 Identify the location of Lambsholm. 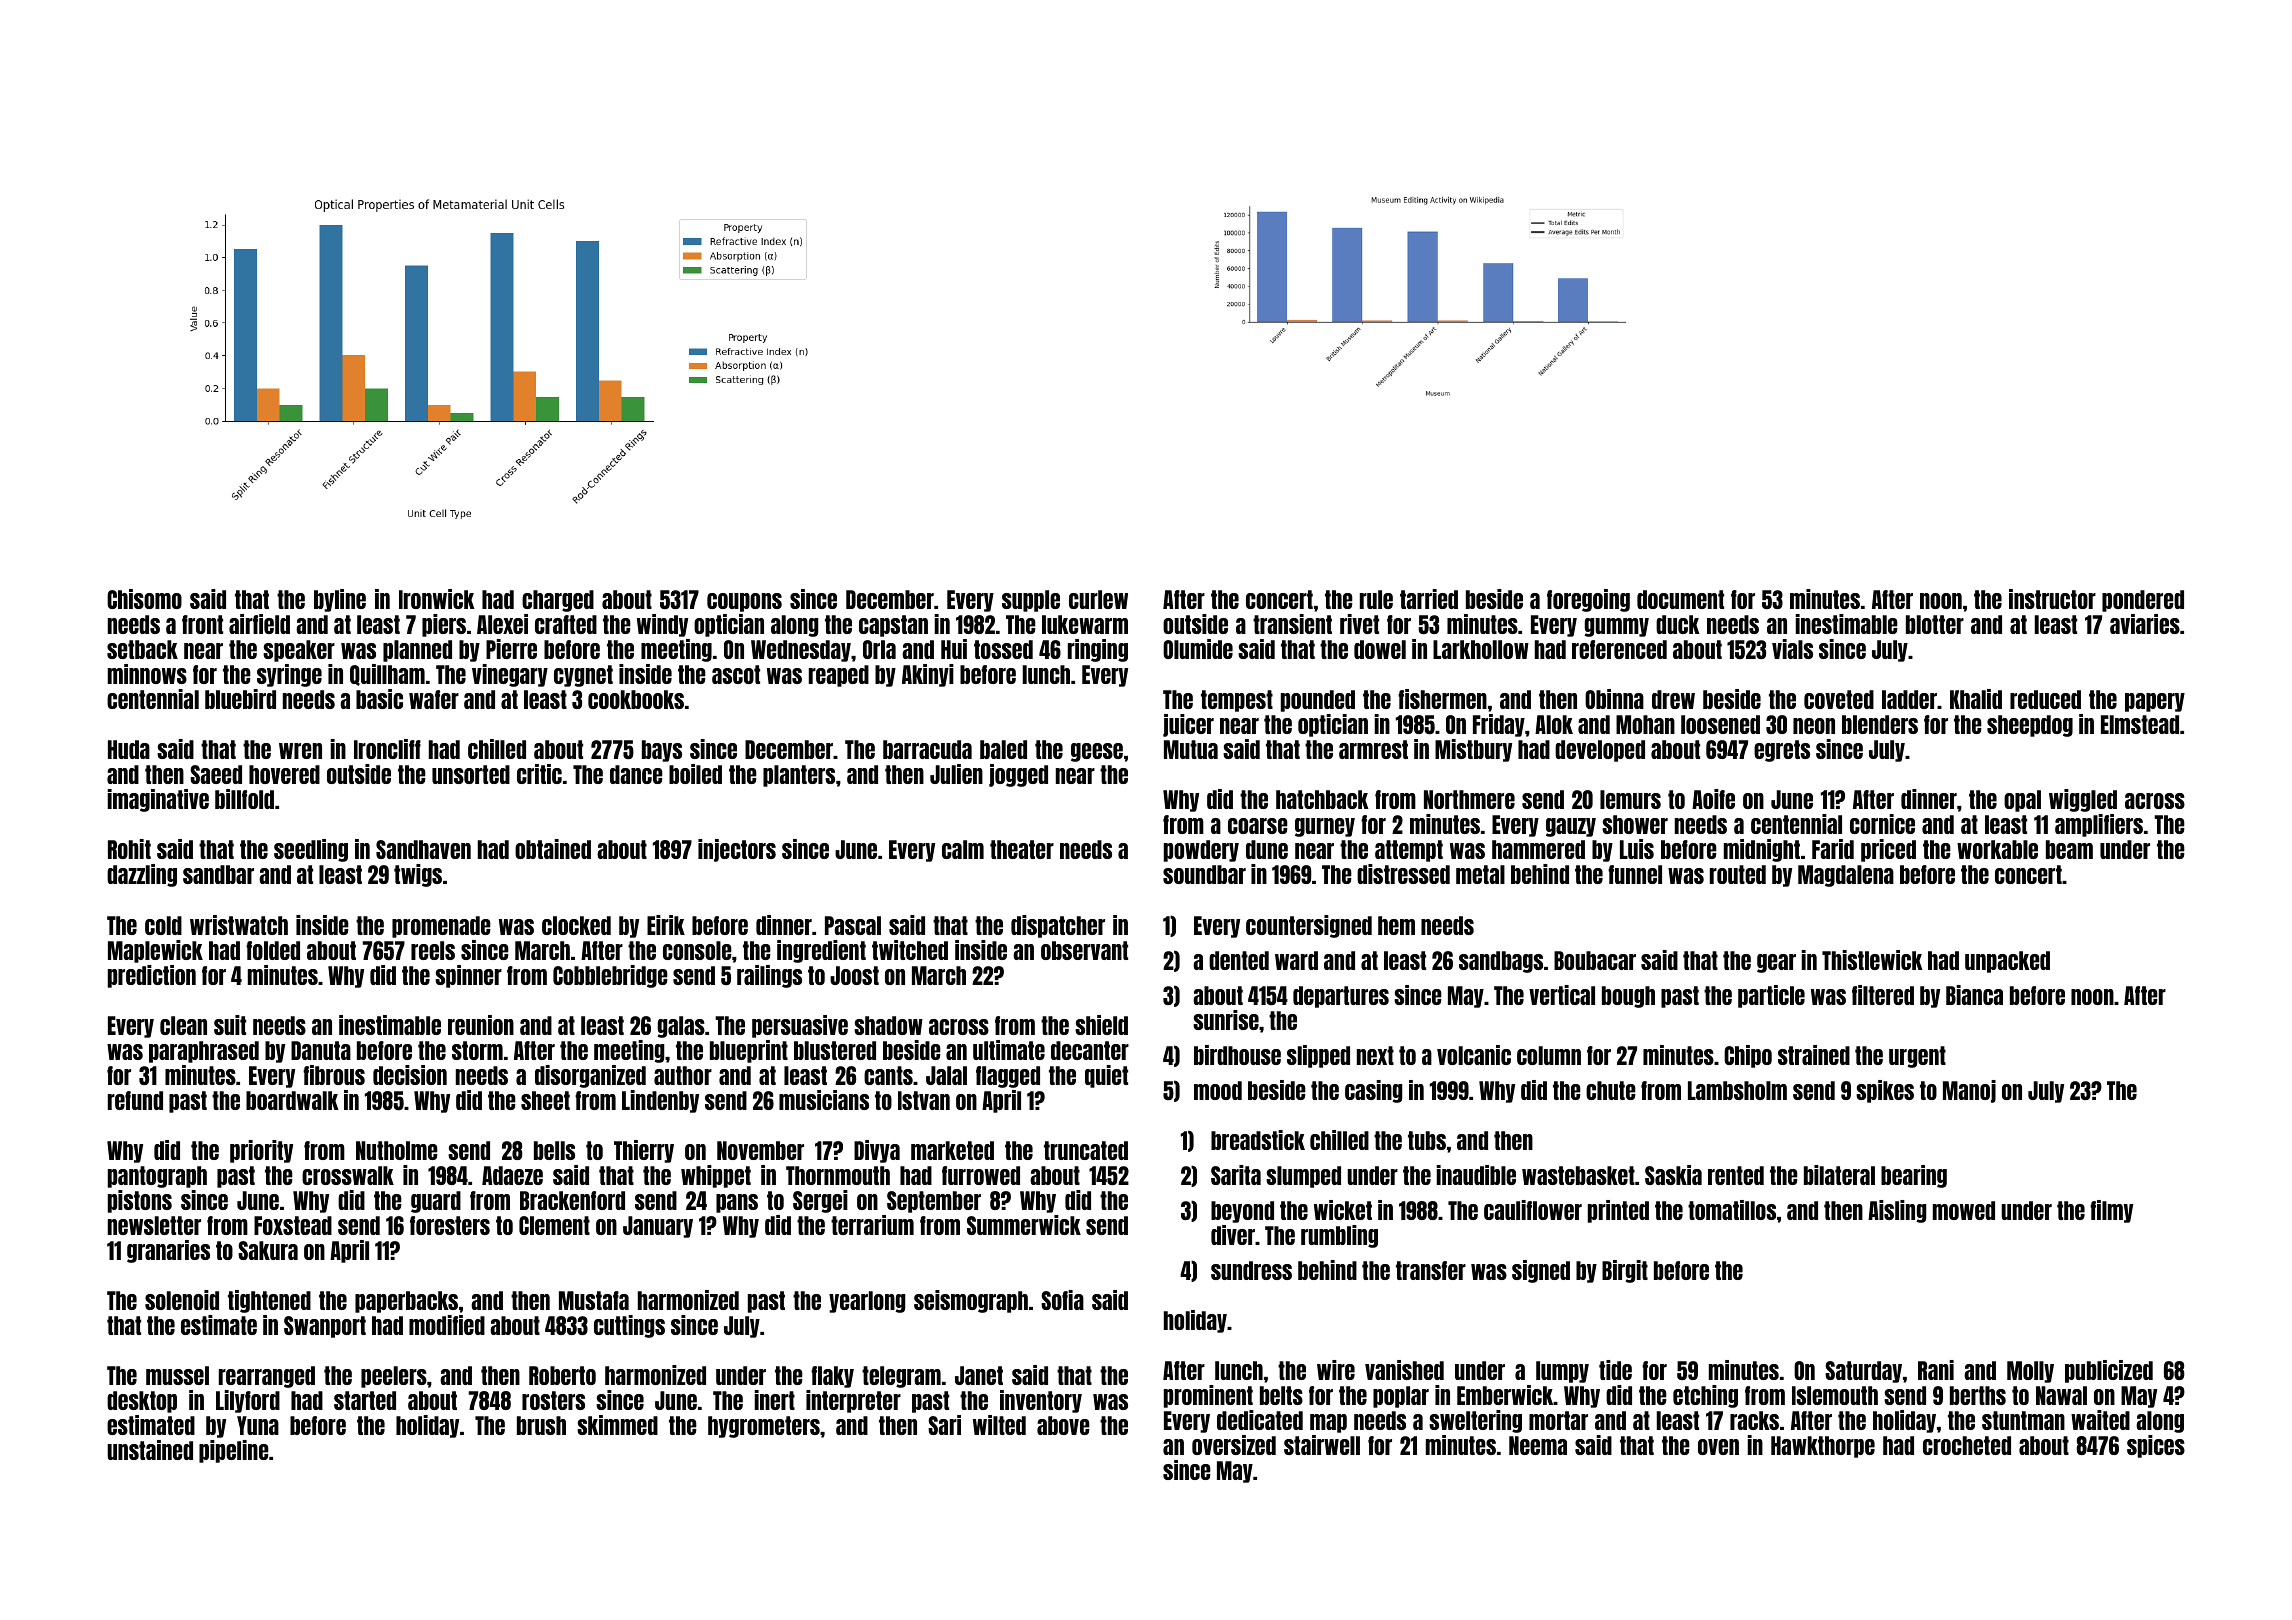
(1737, 1090).
